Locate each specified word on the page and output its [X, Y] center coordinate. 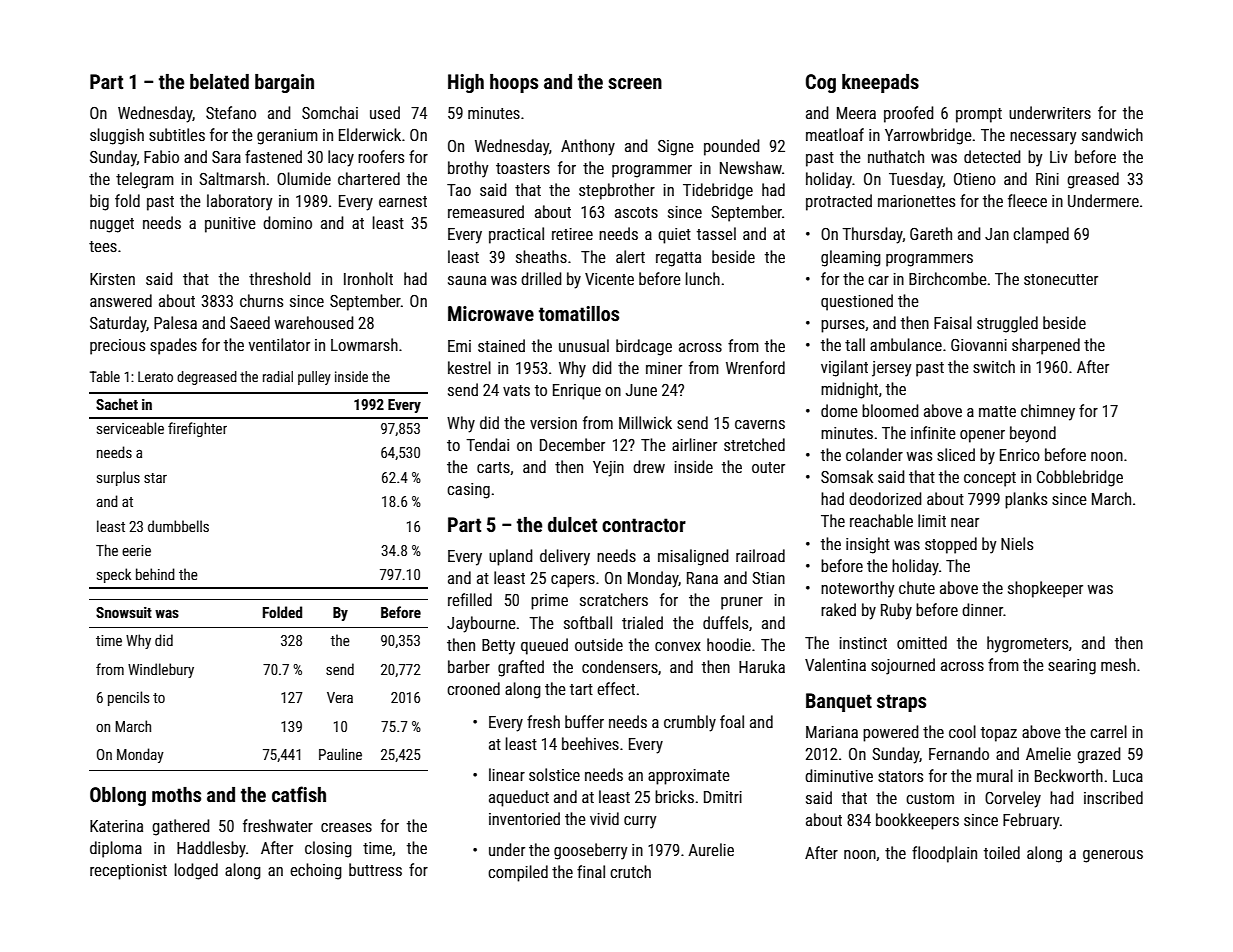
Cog [821, 83]
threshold [280, 278]
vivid [604, 818]
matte [997, 411]
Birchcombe [948, 278]
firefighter [197, 429]
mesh [1118, 664]
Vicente [609, 279]
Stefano [231, 112]
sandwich [1112, 134]
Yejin [608, 469]
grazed [1099, 755]
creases [346, 827]
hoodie [729, 644]
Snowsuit [124, 612]
